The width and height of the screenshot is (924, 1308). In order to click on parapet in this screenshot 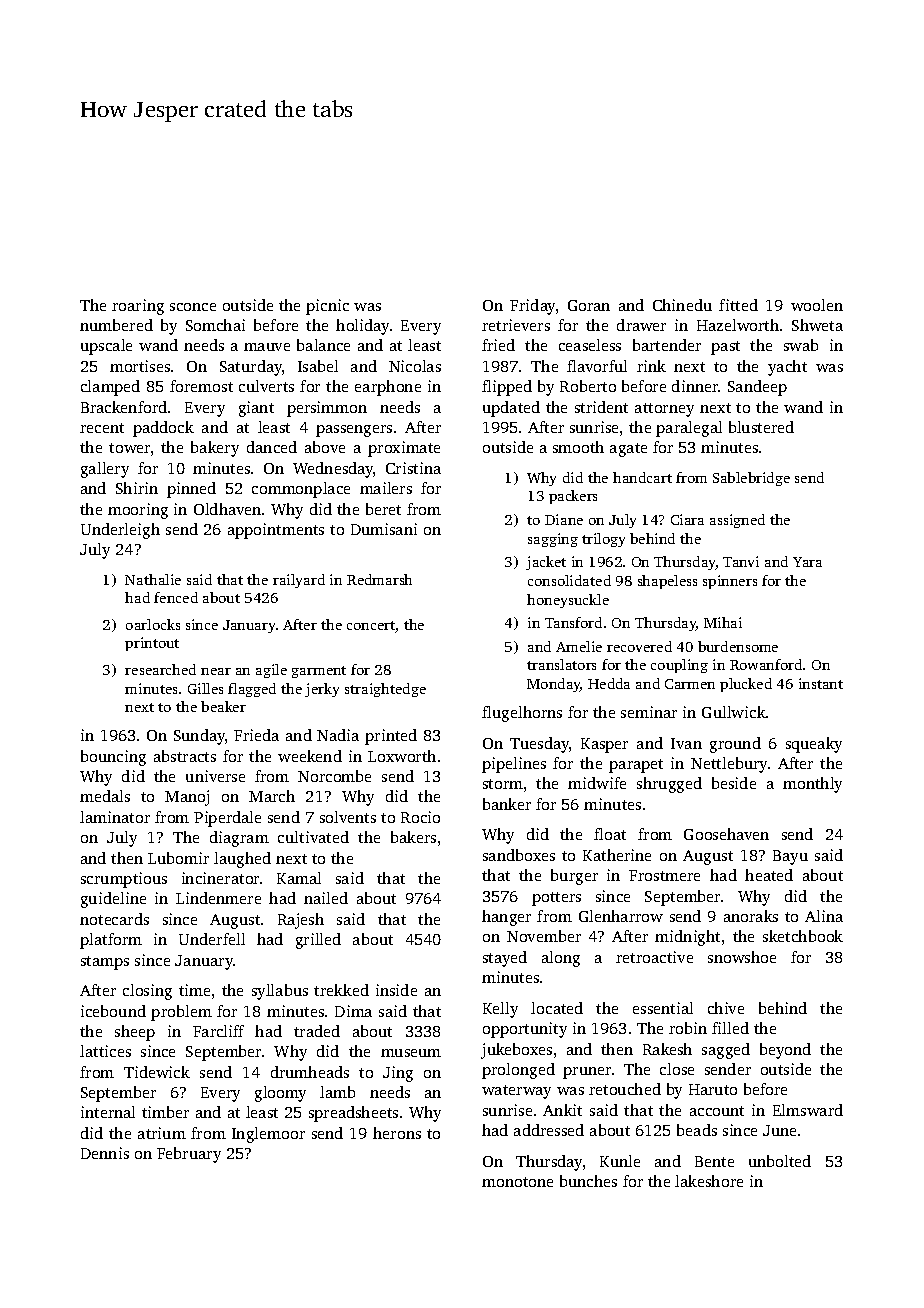, I will do `click(636, 766)`.
